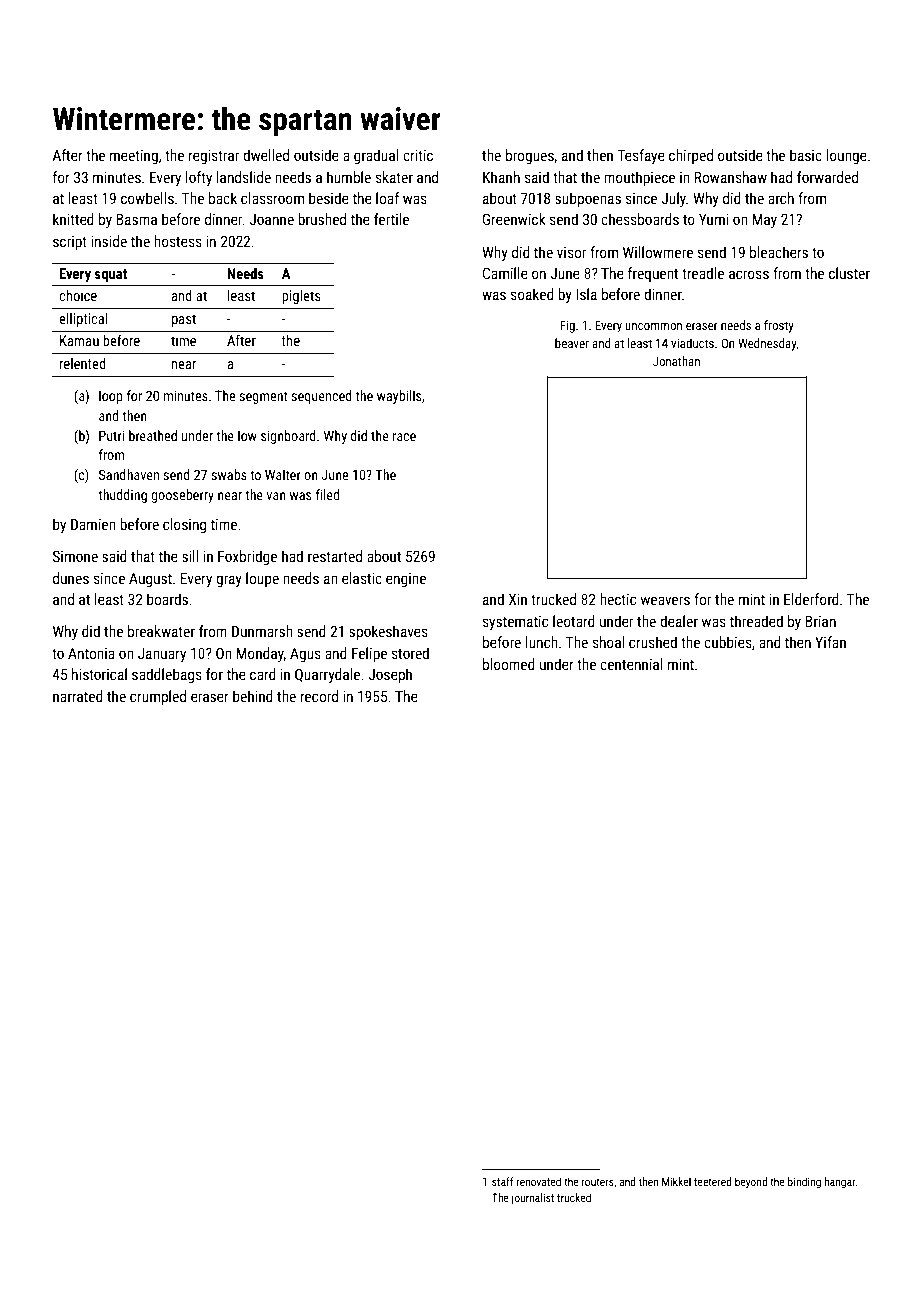 The height and width of the image is (1308, 924). Describe the element at coordinates (846, 156) in the image. I see `lounge` at that location.
